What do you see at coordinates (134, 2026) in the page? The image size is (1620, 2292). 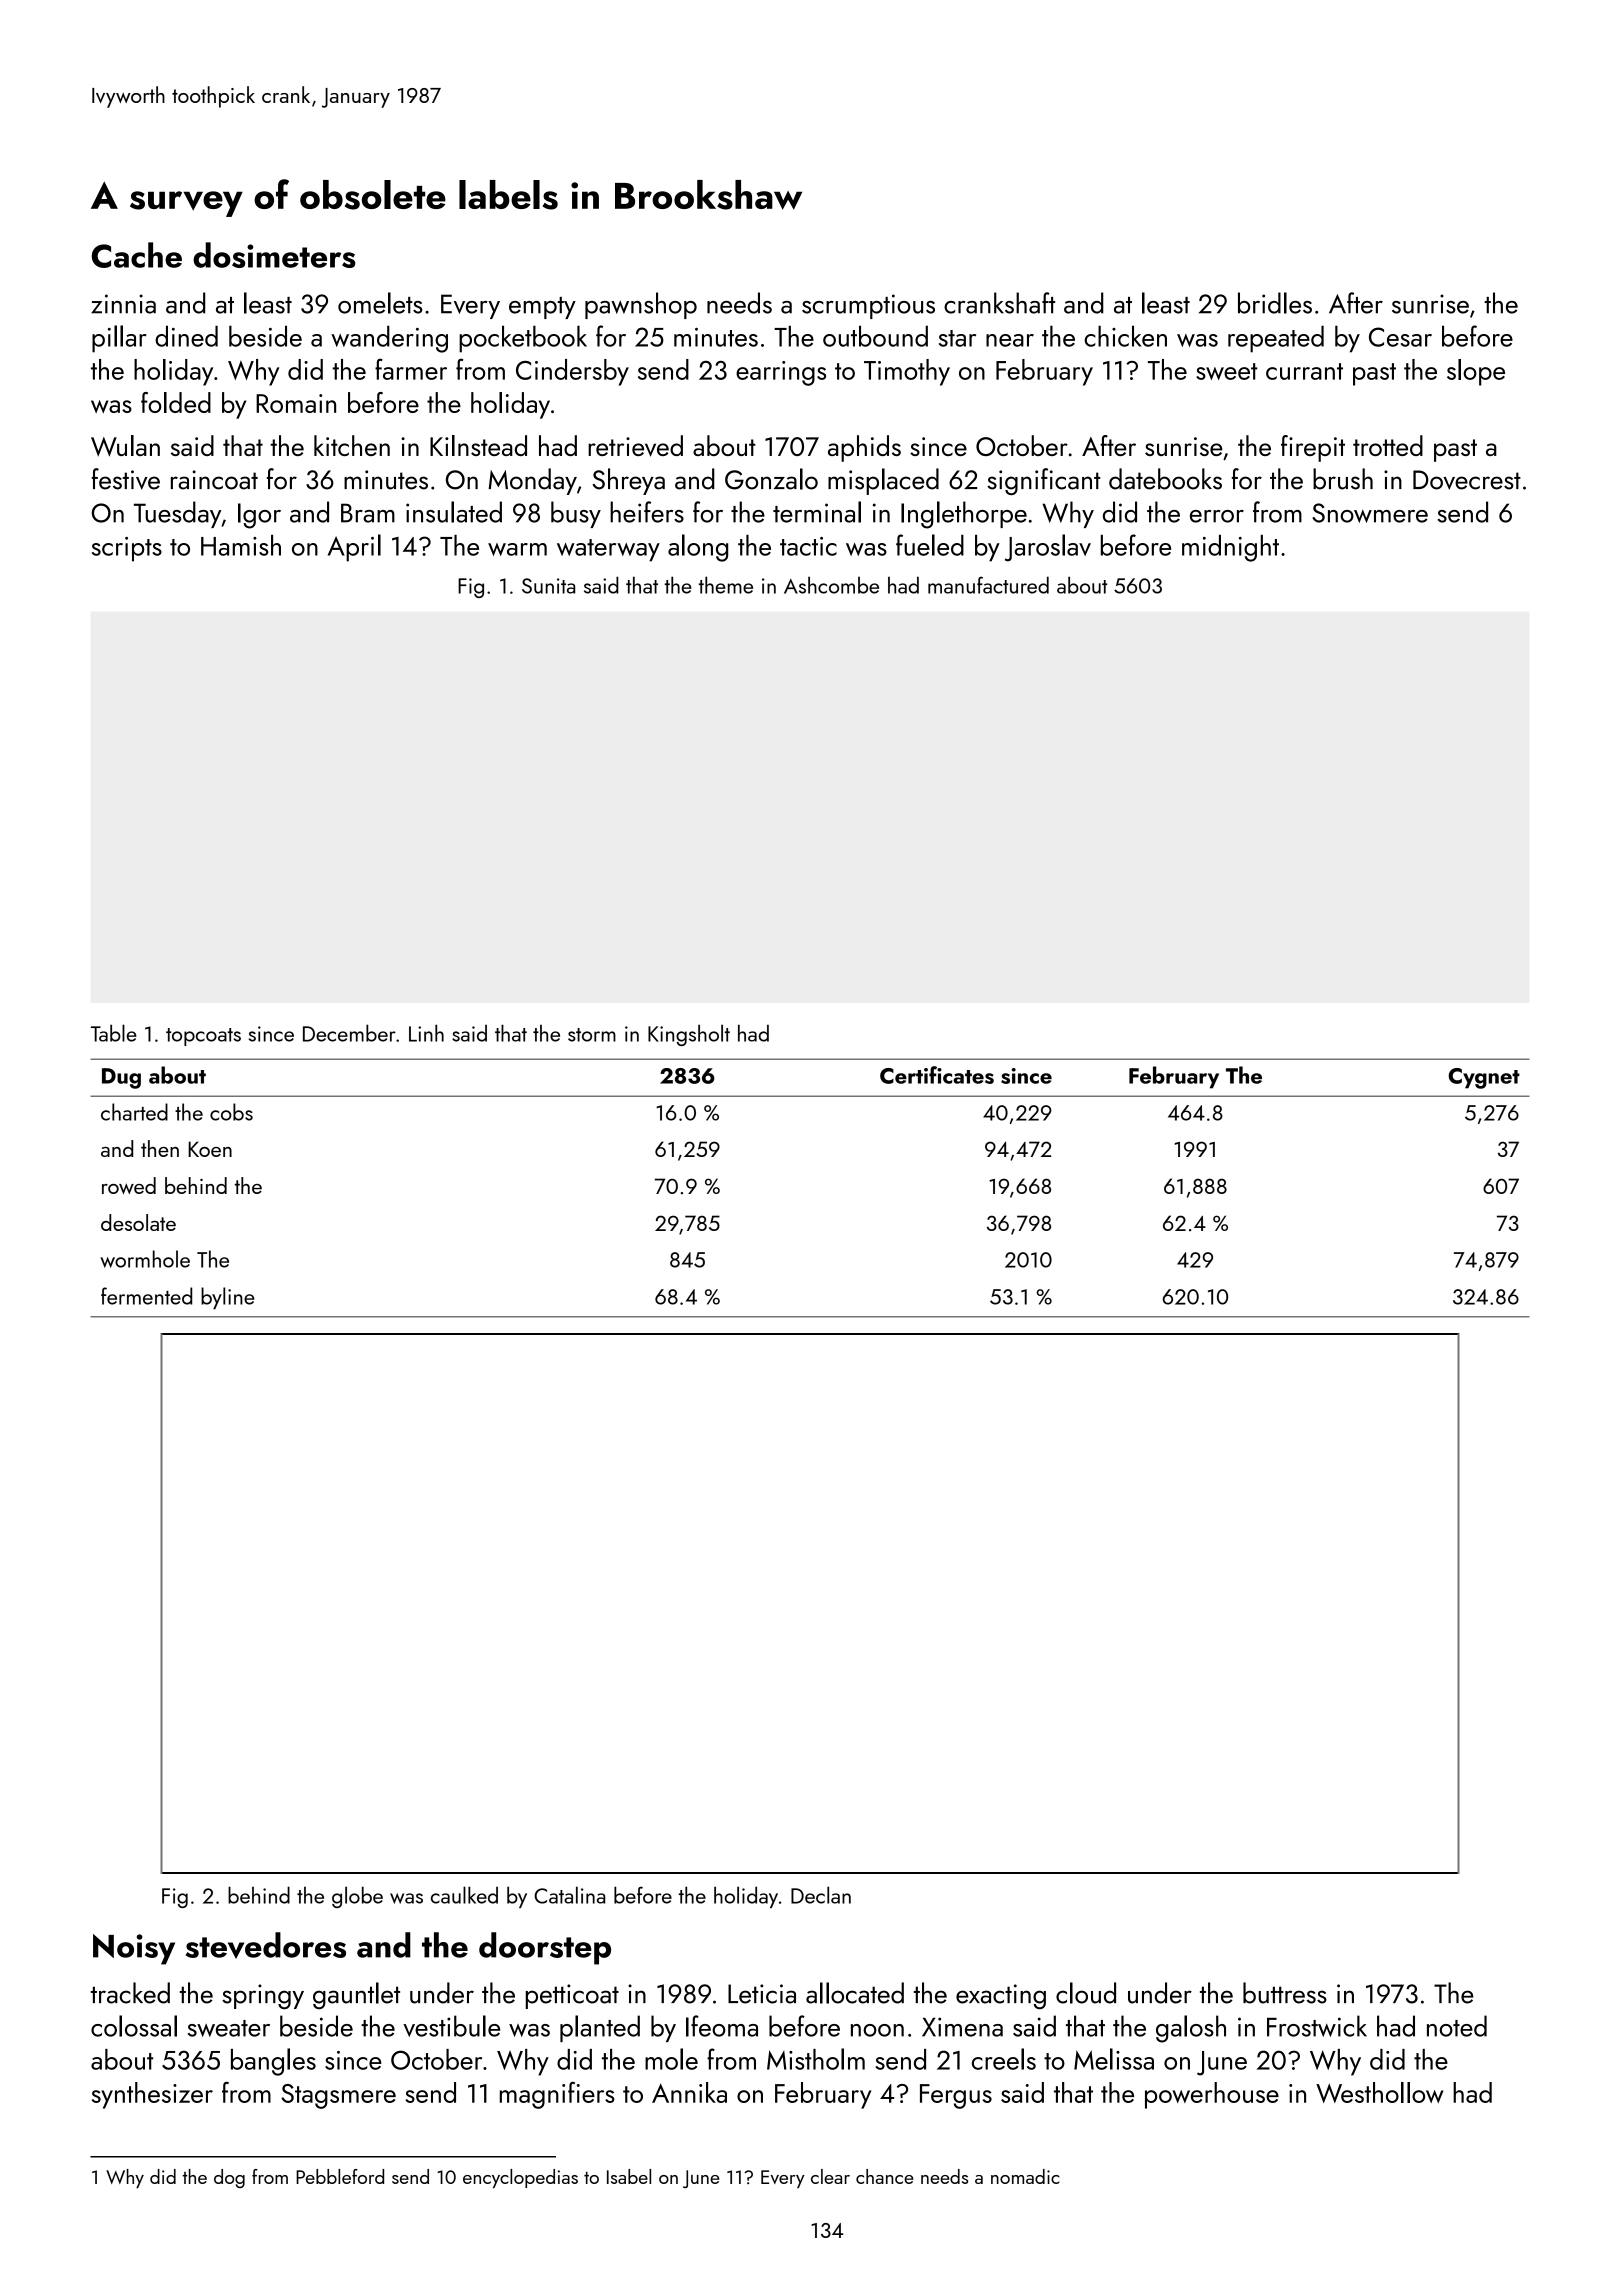 I see `colossal` at bounding box center [134, 2026].
